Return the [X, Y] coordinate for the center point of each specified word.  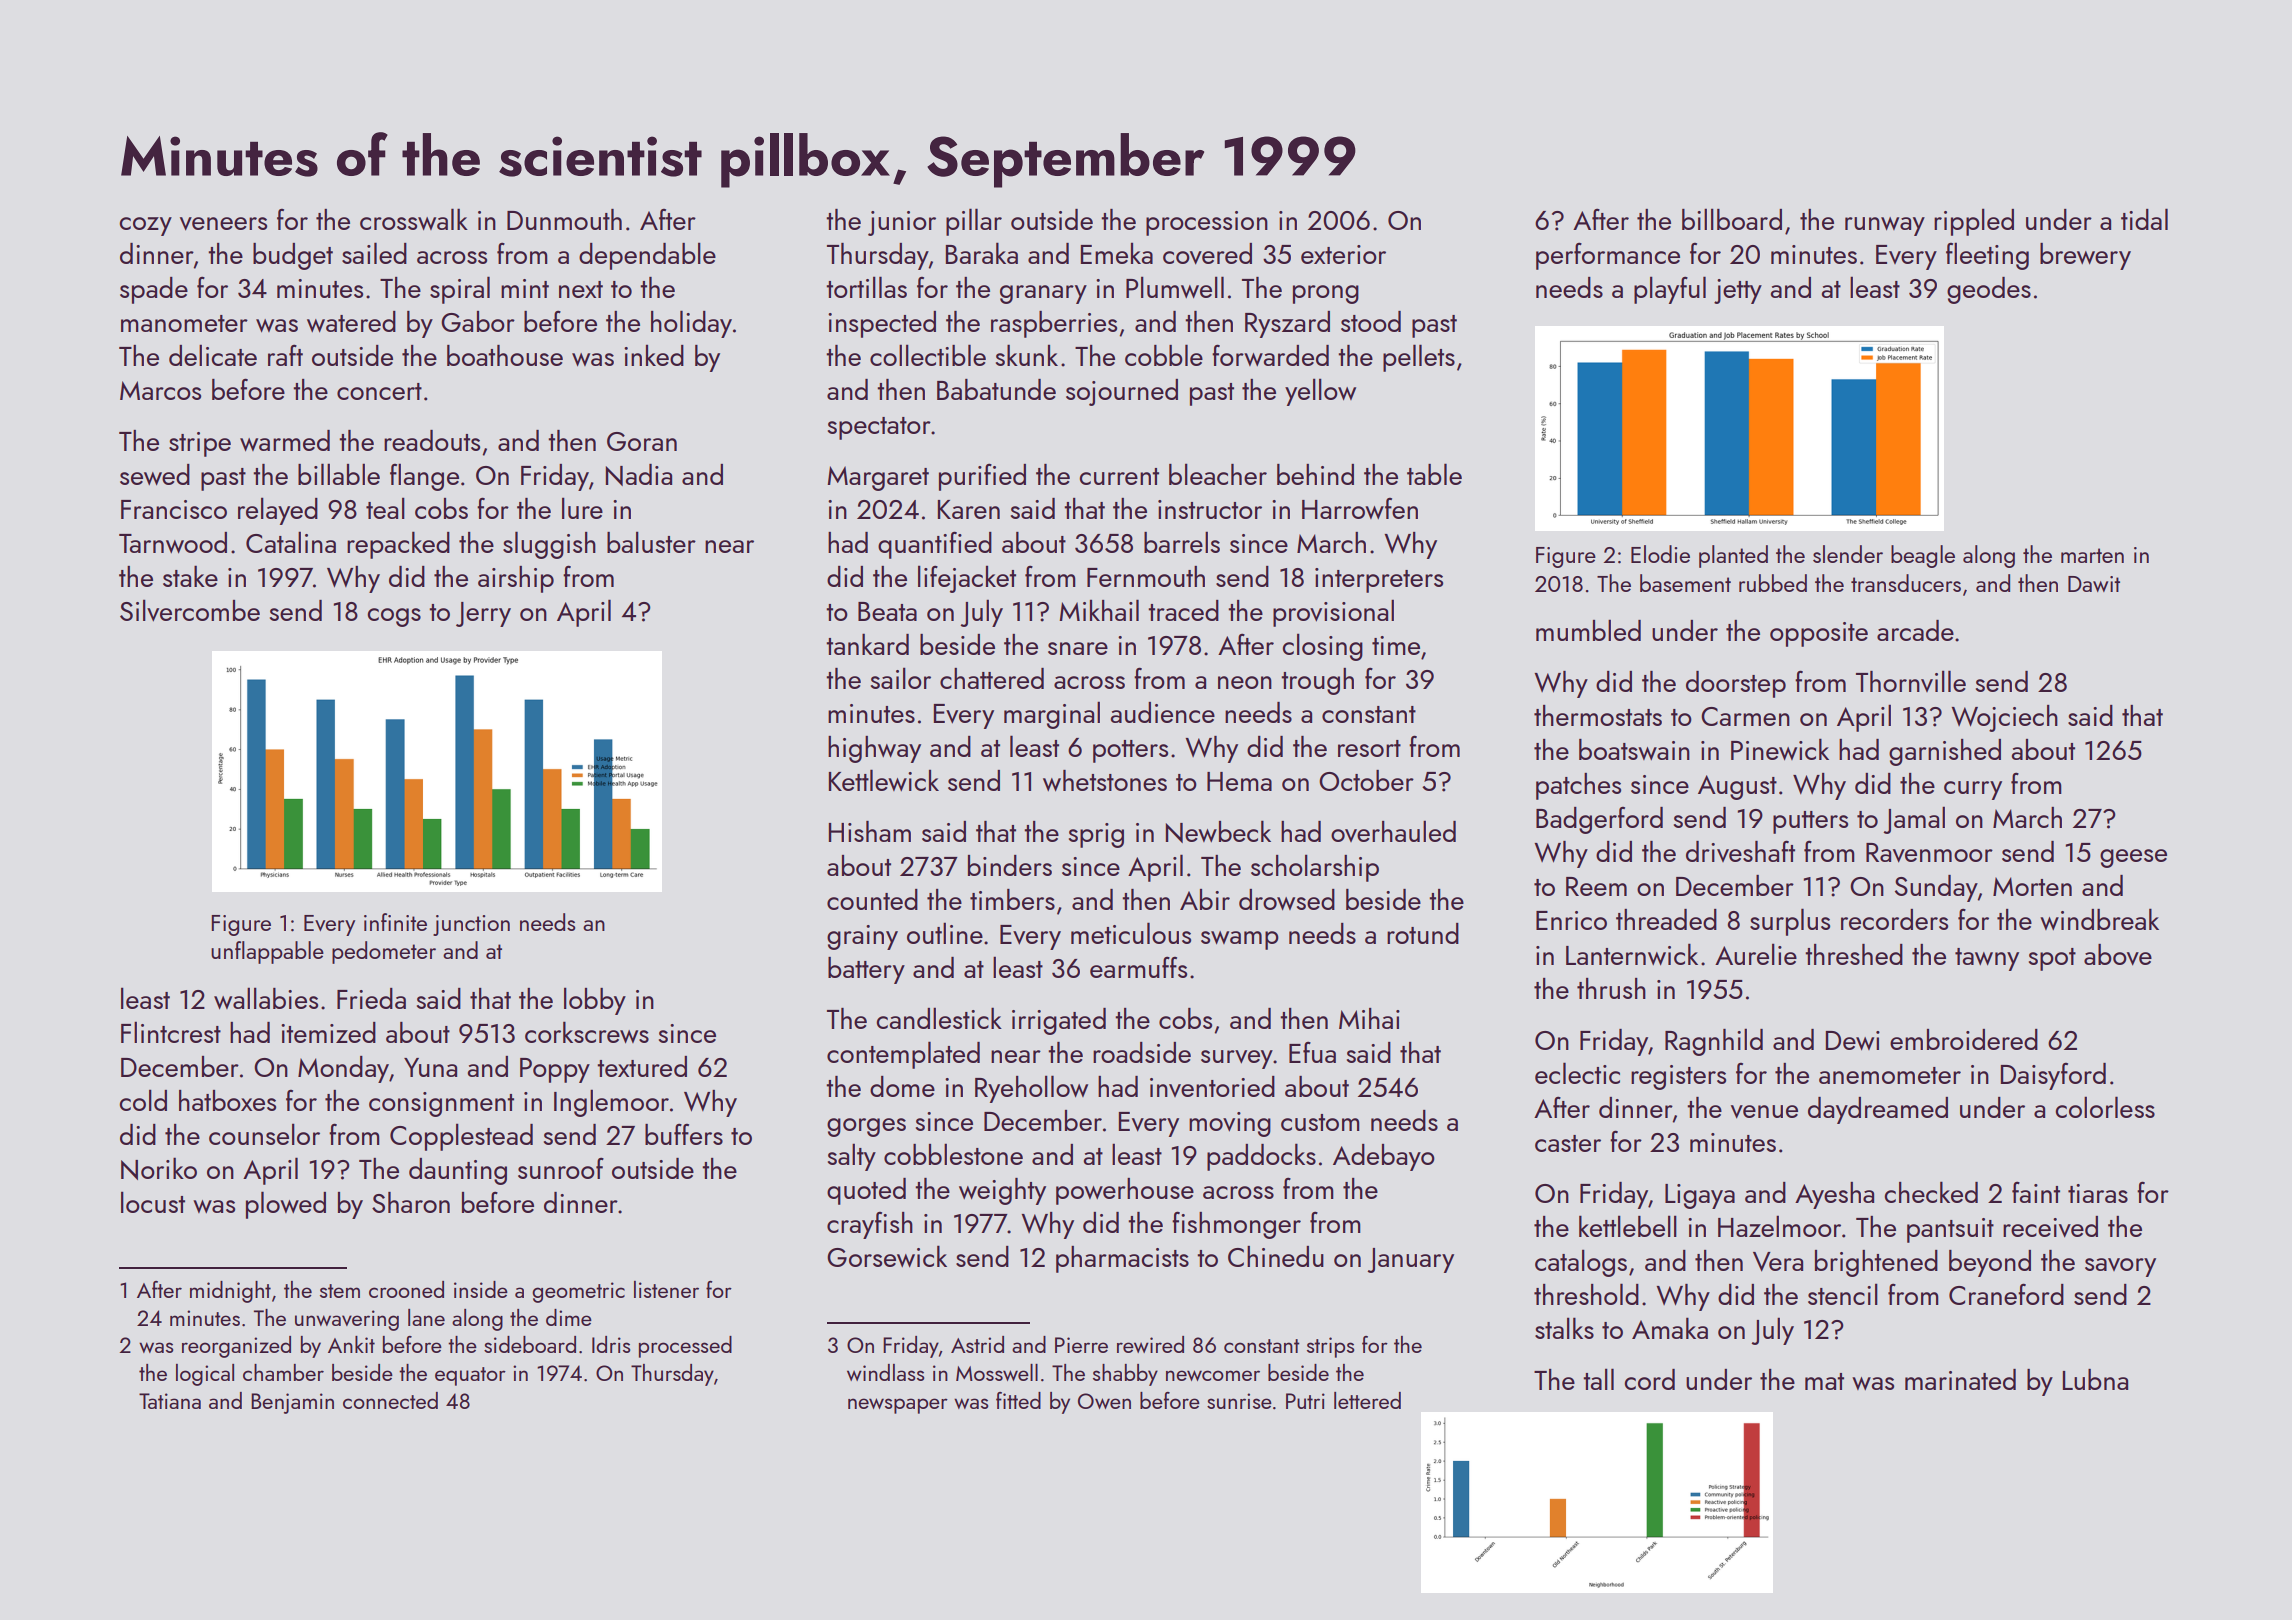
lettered [1367, 1400]
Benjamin [292, 1403]
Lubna [2095, 1379]
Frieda [371, 998]
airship [516, 579]
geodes [1989, 290]
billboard [1732, 219]
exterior [1343, 254]
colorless [2105, 1107]
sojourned [1122, 392]
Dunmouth [564, 219]
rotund [1423, 933]
